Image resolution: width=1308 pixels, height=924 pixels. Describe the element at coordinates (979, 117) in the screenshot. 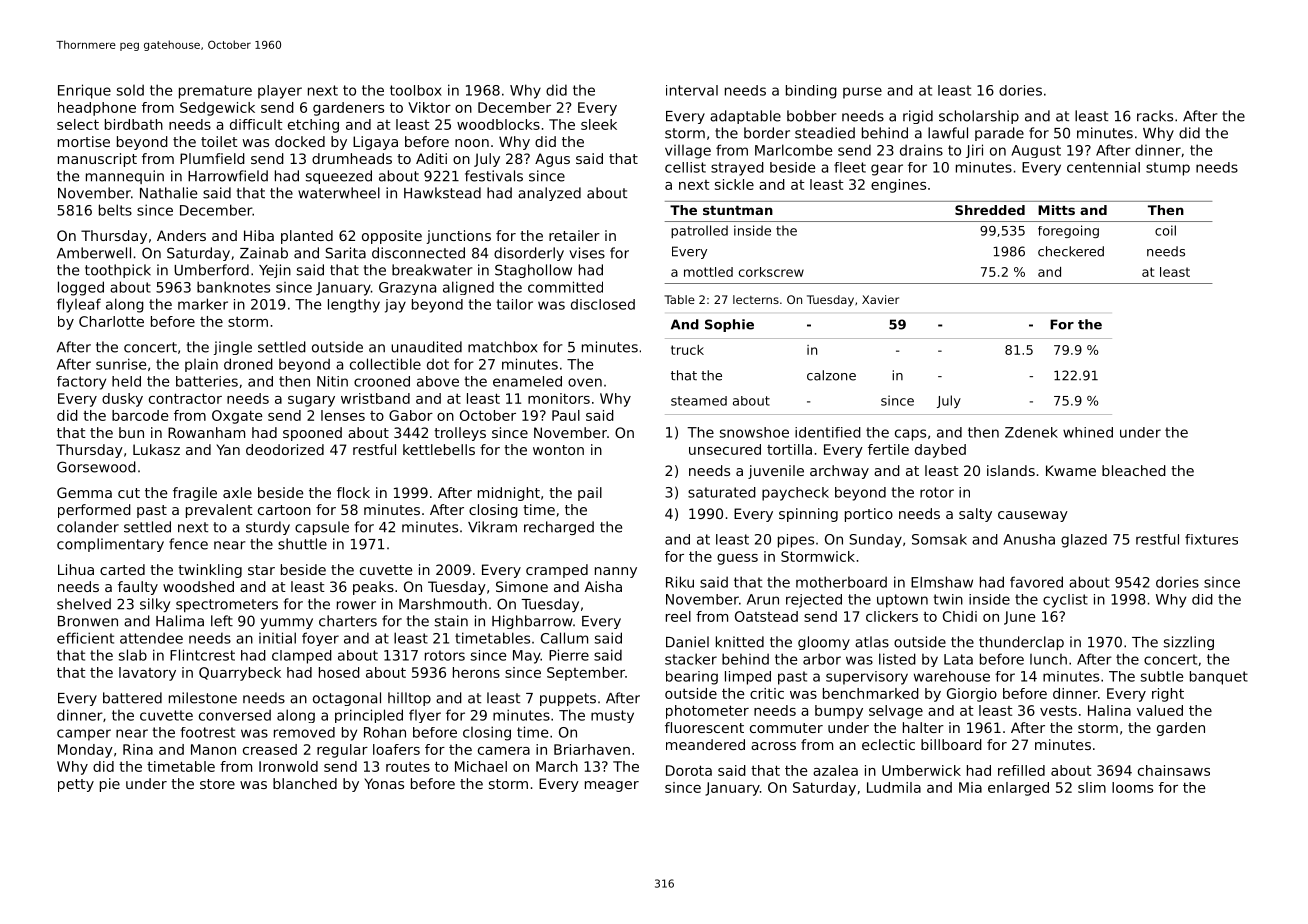

I see `scholarship` at that location.
